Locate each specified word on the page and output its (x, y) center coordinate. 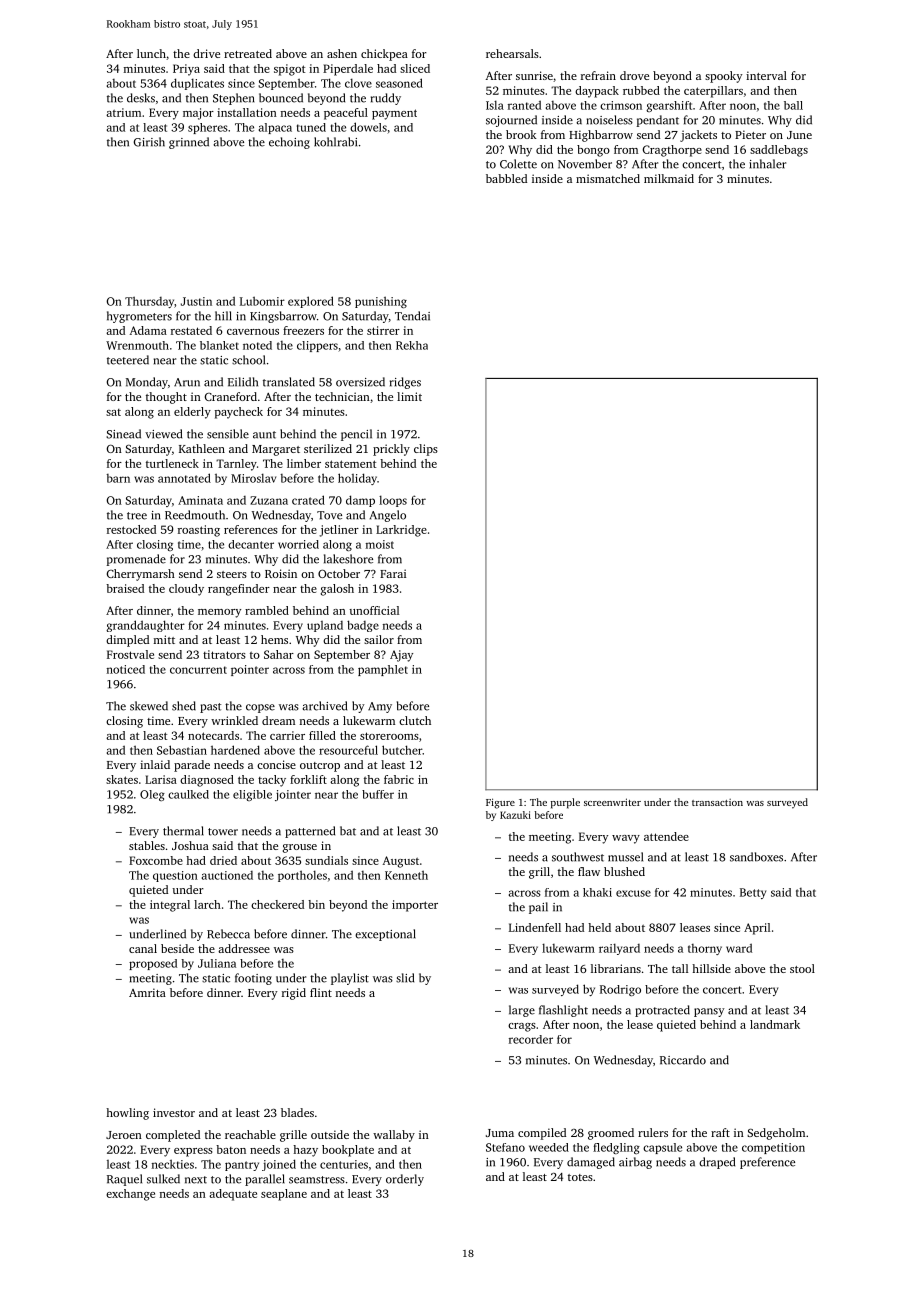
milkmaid (669, 178)
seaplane (284, 1195)
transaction (717, 802)
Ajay (401, 656)
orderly (405, 1180)
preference (767, 1163)
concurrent (198, 670)
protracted (662, 1011)
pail (538, 908)
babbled (506, 178)
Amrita (147, 992)
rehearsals (512, 53)
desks (141, 98)
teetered (128, 360)
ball (793, 105)
